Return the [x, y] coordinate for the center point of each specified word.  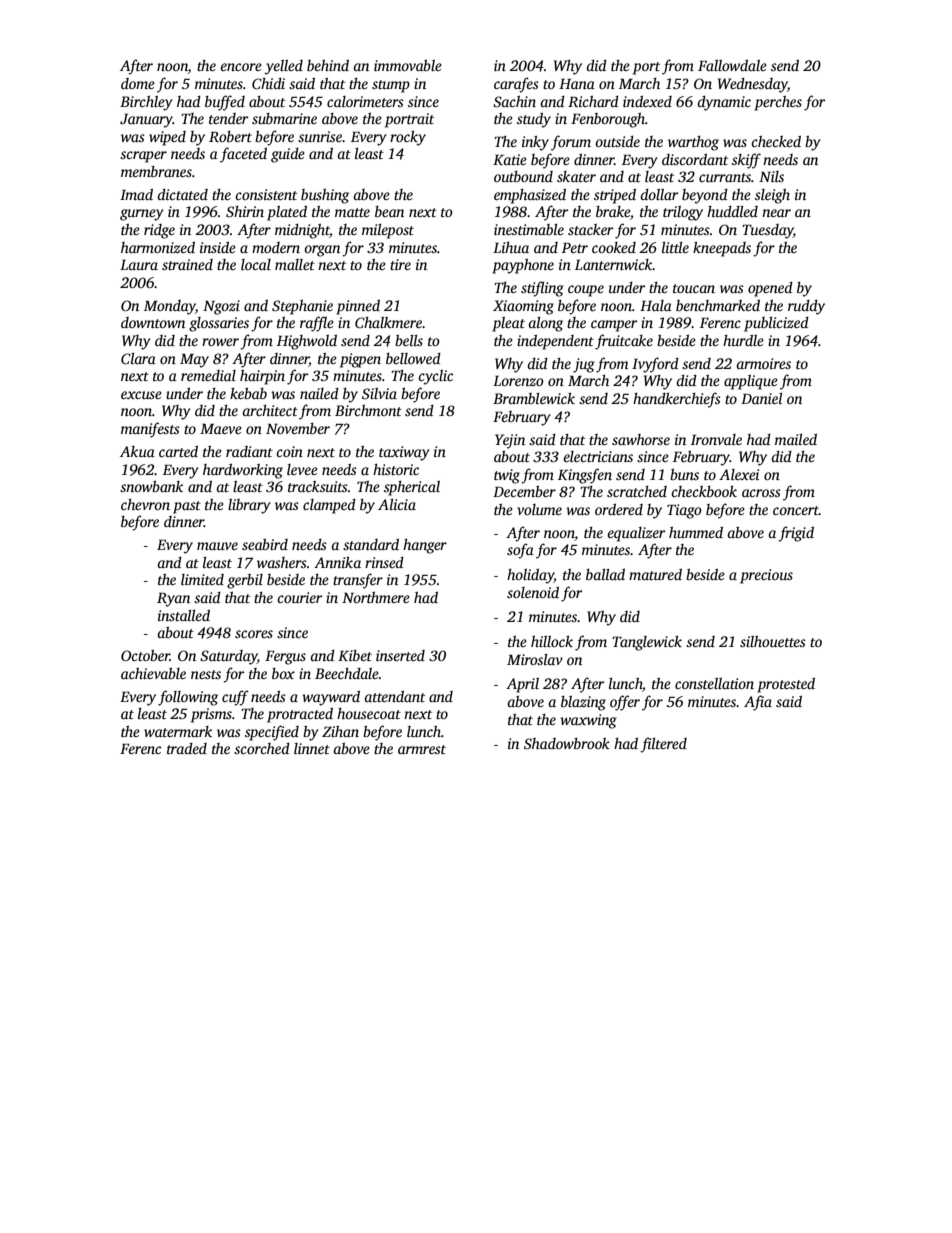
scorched [262, 748]
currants [725, 177]
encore [241, 67]
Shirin [245, 211]
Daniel [761, 398]
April [522, 685]
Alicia [397, 504]
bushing [325, 196]
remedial [208, 375]
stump [391, 86]
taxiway [404, 453]
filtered [663, 745]
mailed [796, 439]
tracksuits [318, 486]
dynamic [724, 103]
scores [254, 634]
